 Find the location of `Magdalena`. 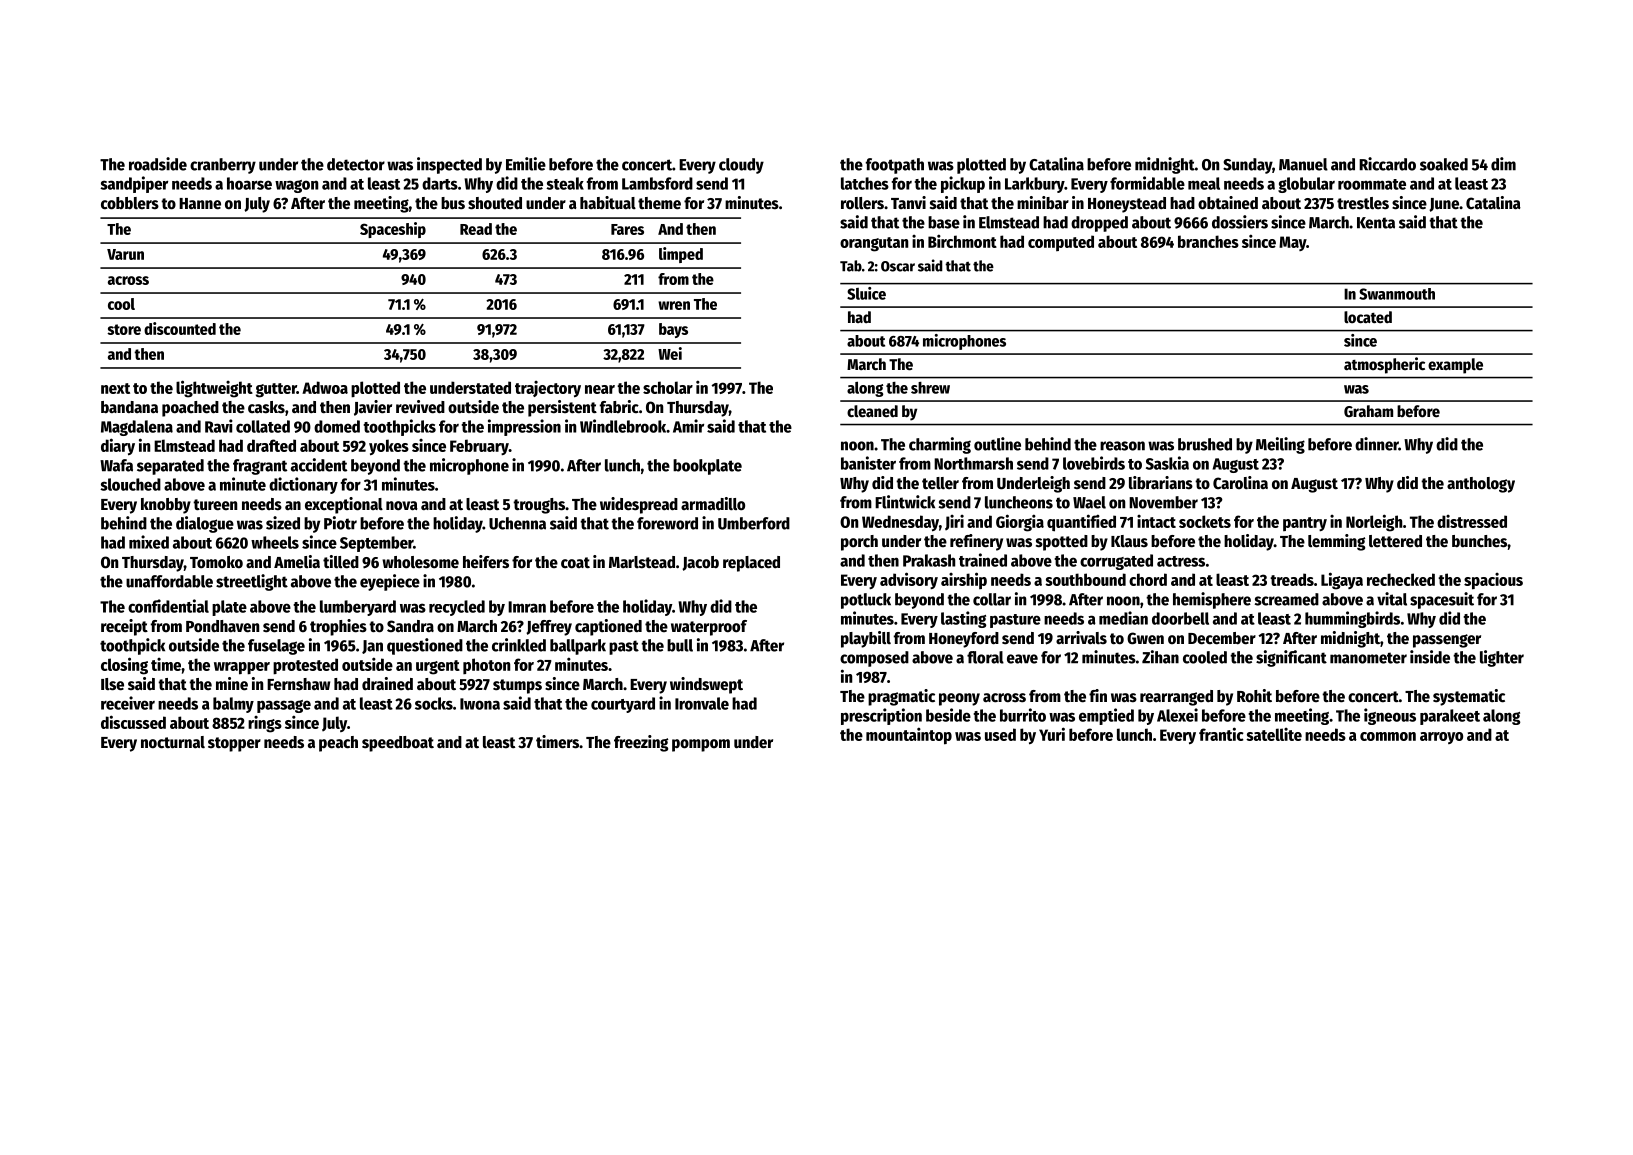

Magdalena is located at coordinates (137, 428).
